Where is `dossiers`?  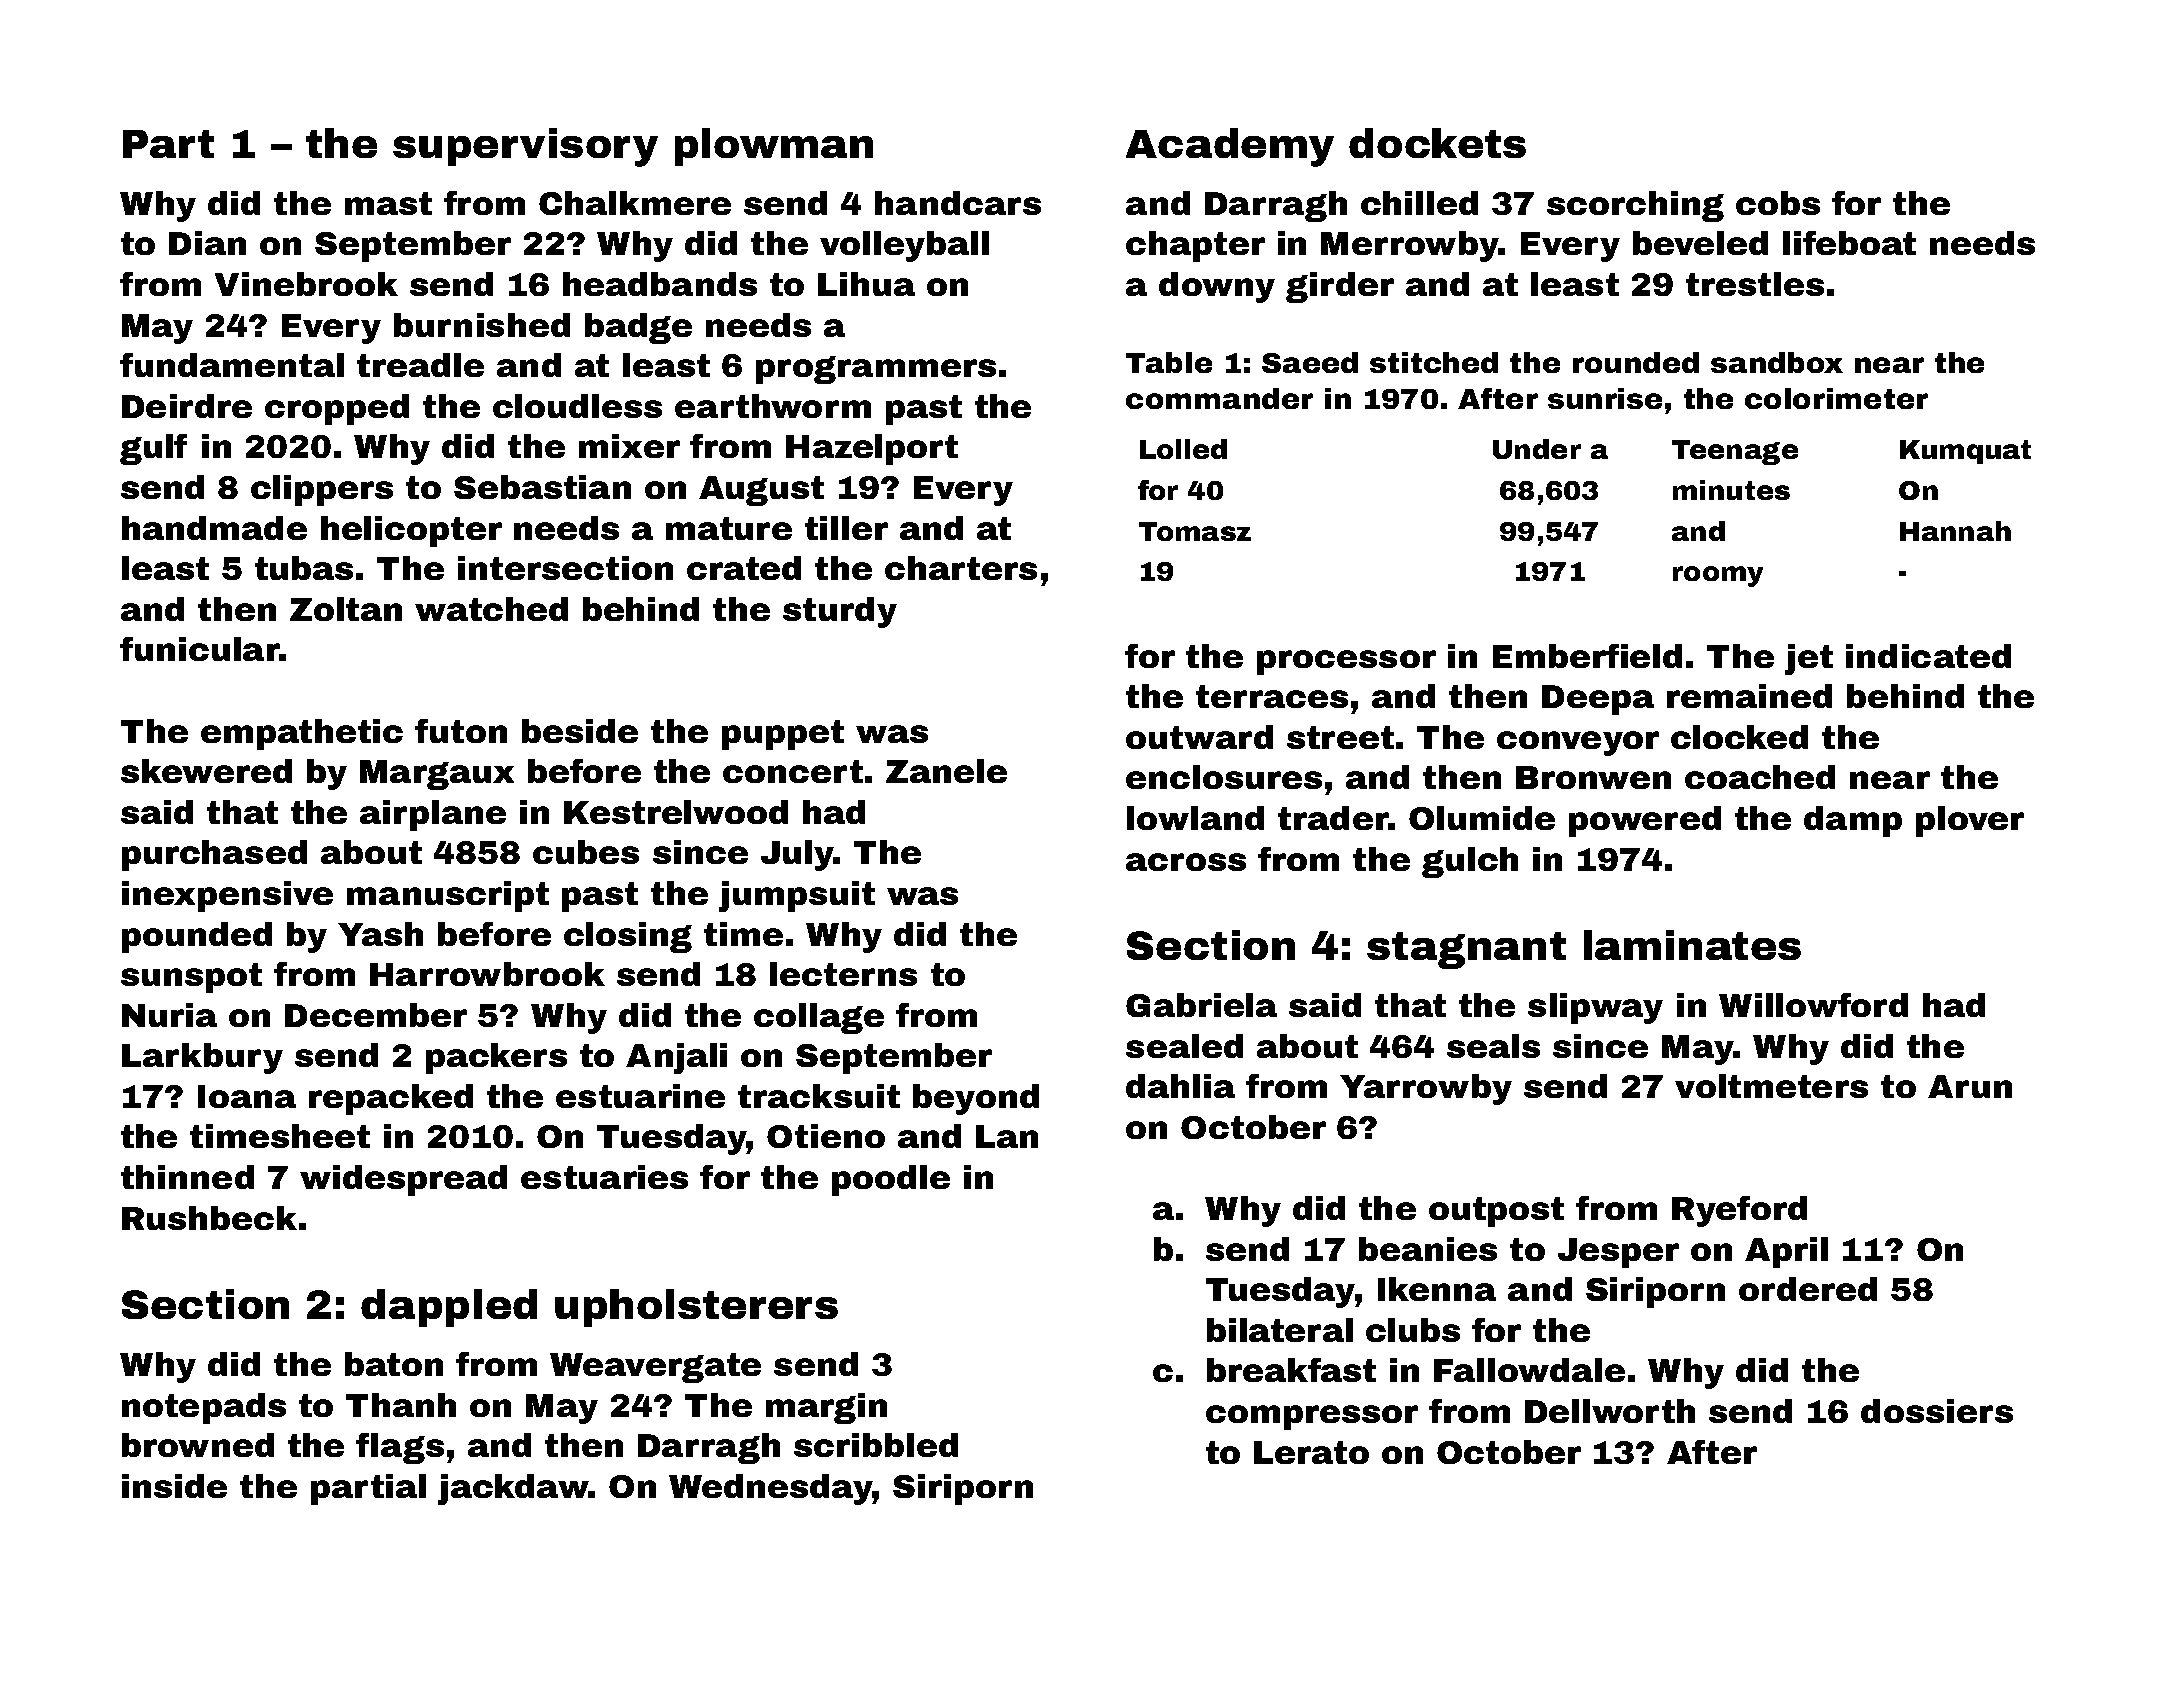 dossiers is located at coordinates (1937, 1411).
